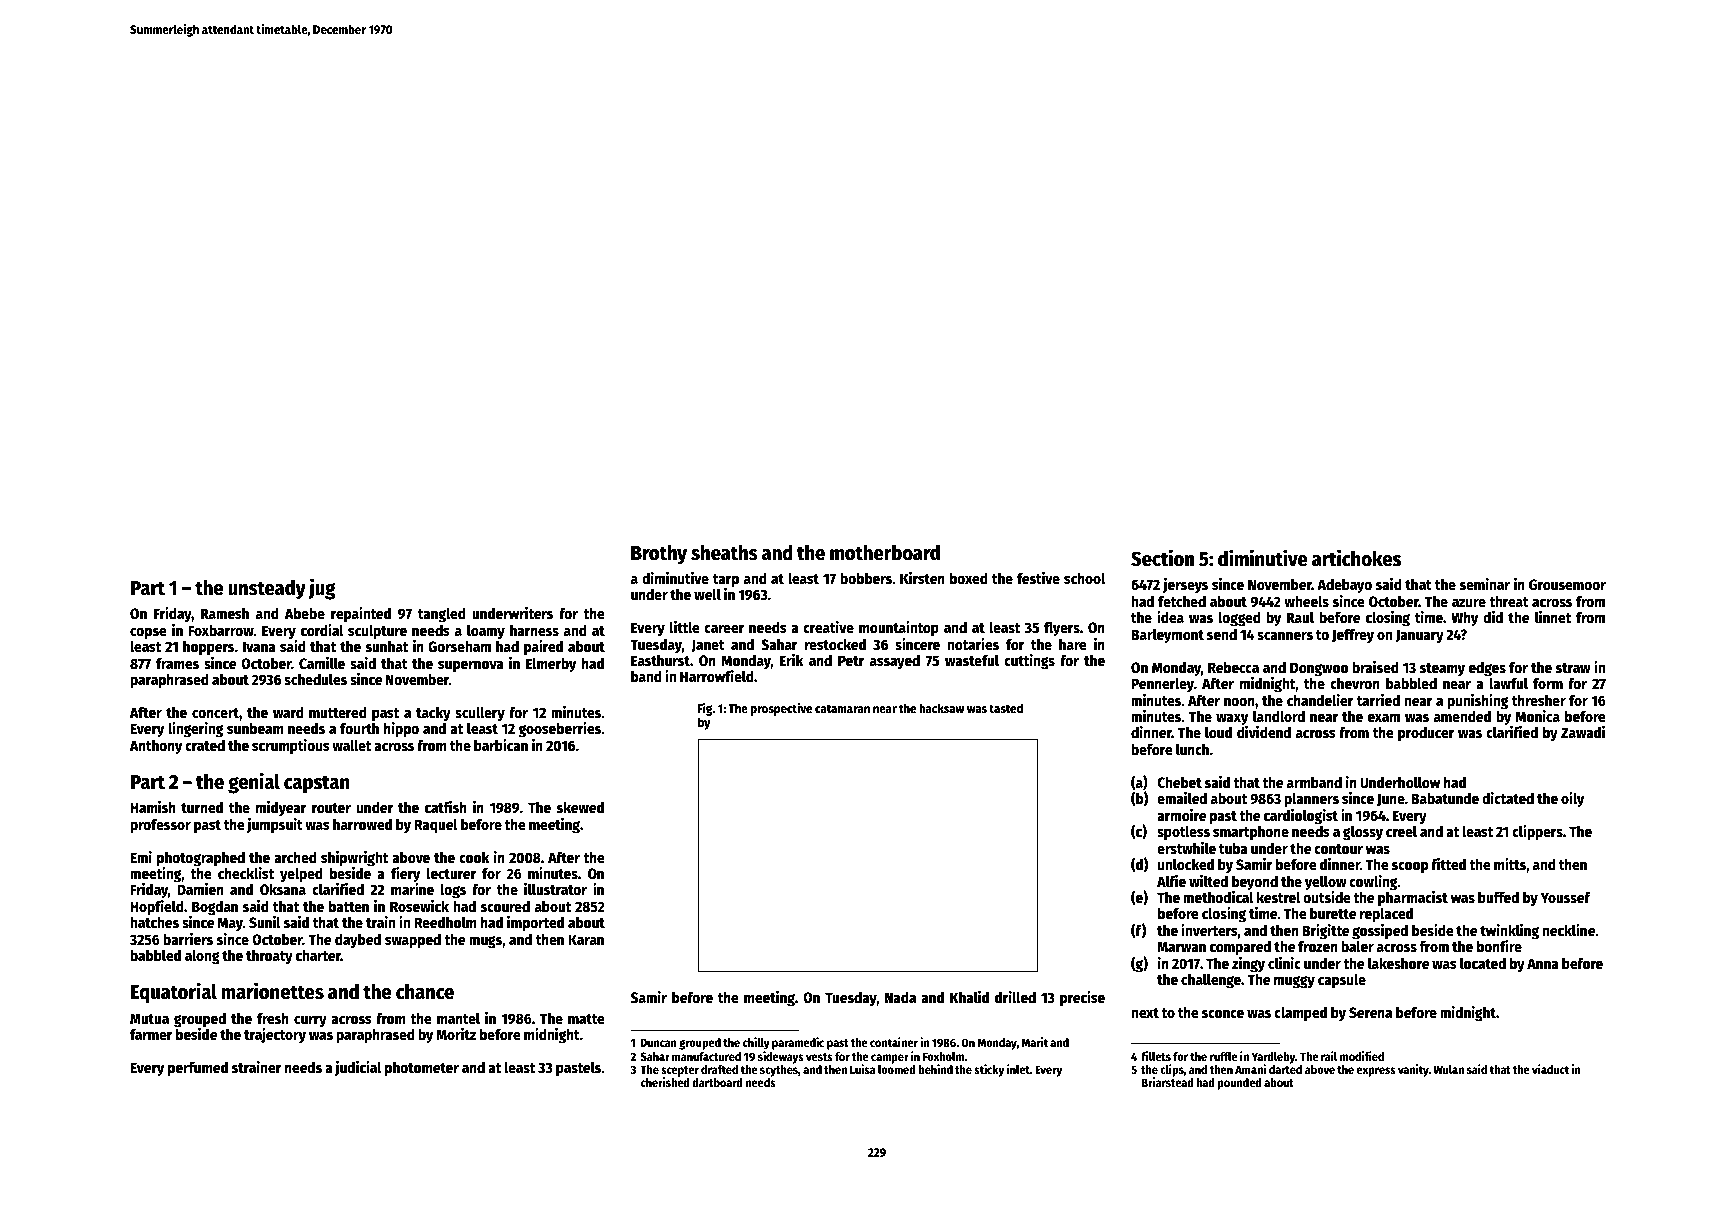 The height and width of the screenshot is (1228, 1736). Describe the element at coordinates (445, 922) in the screenshot. I see `Reedholm` at that location.
